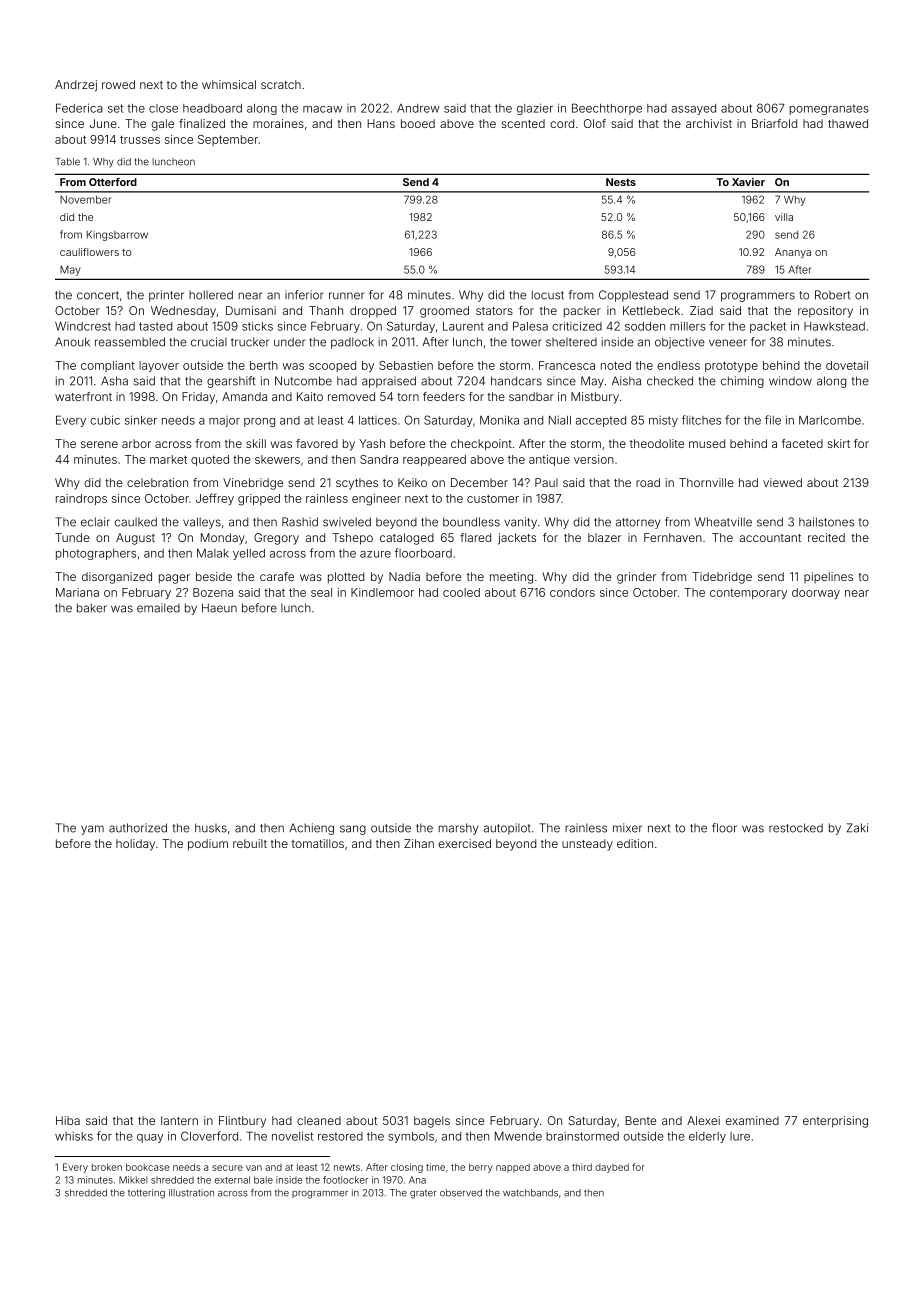 The height and width of the screenshot is (1308, 924). I want to click on whimsical, so click(229, 84).
